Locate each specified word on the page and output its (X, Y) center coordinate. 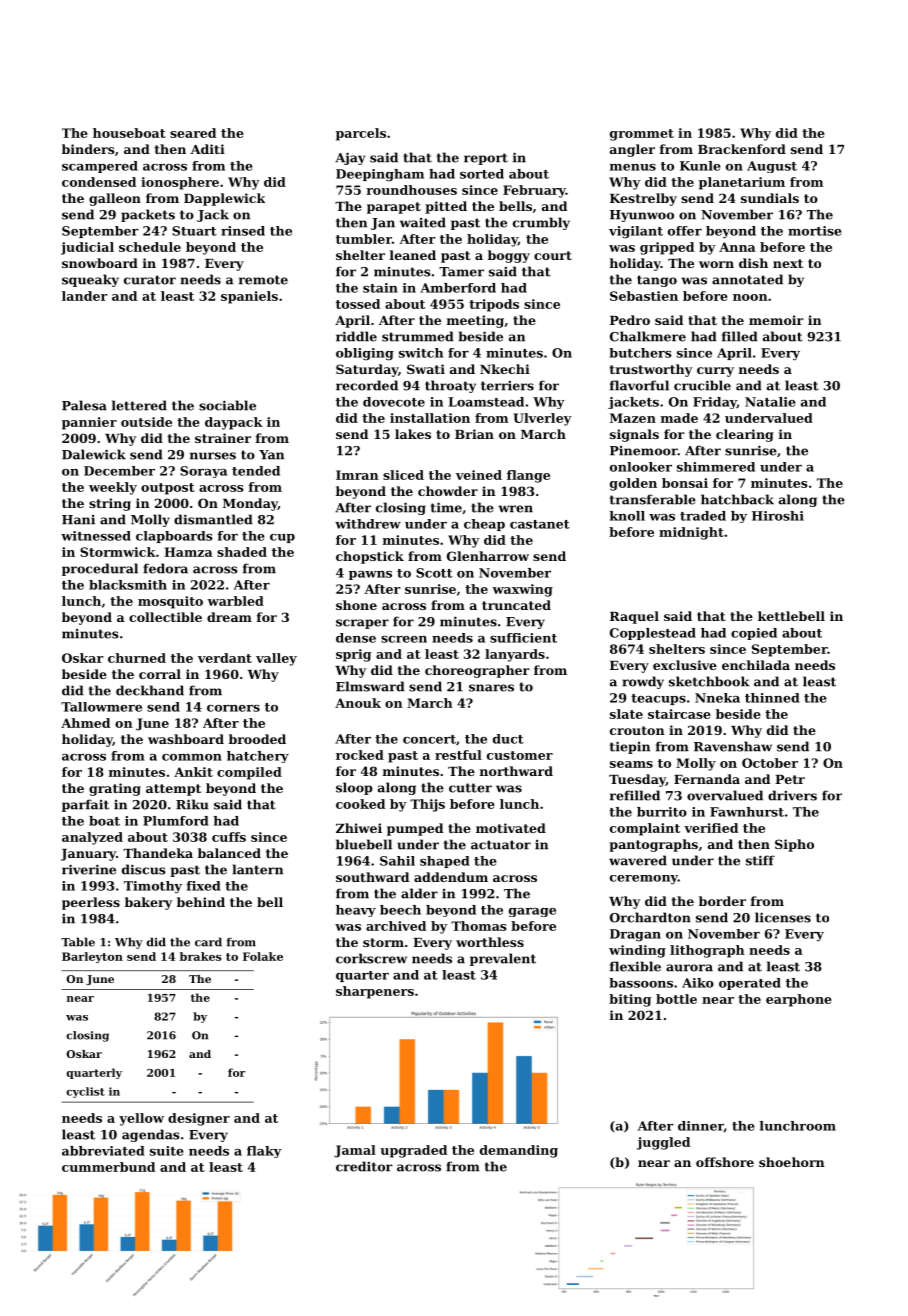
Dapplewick (224, 199)
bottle (676, 999)
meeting (475, 321)
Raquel (634, 617)
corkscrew (371, 958)
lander (85, 296)
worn (716, 264)
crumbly (541, 223)
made (679, 418)
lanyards (515, 655)
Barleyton (92, 957)
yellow (141, 1119)
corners (233, 708)
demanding (519, 1151)
